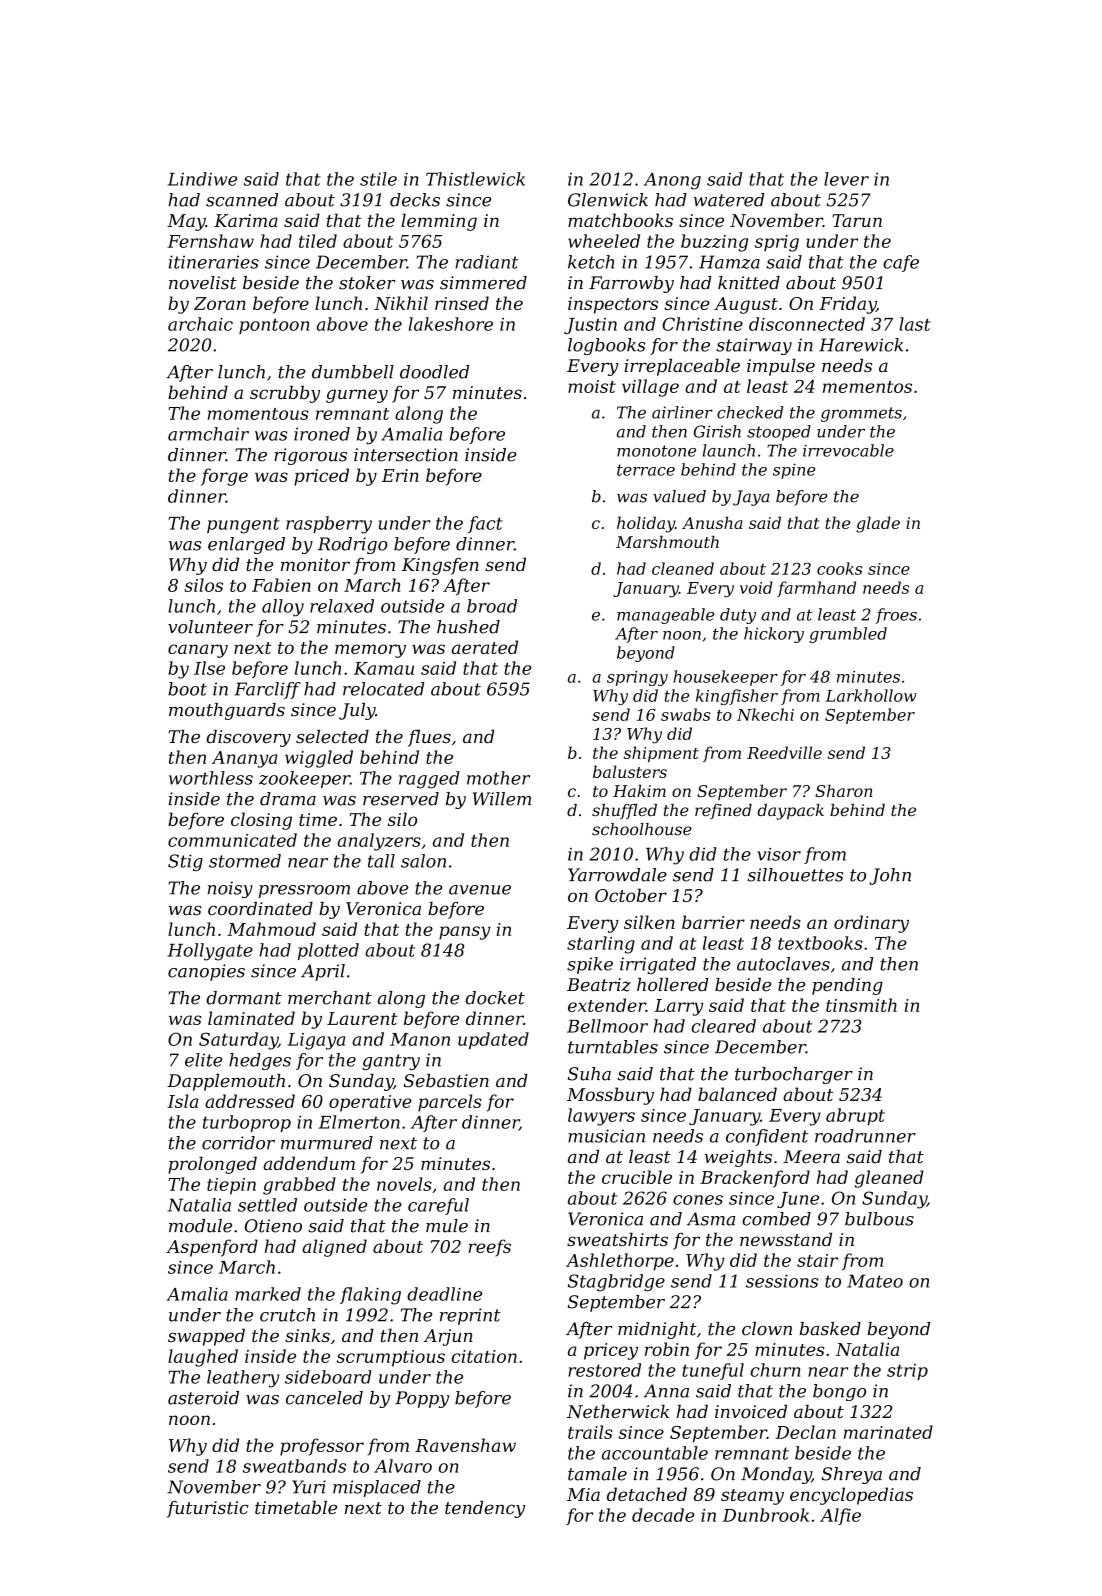 The width and height of the screenshot is (1102, 1596). What do you see at coordinates (367, 283) in the screenshot?
I see `stoker` at bounding box center [367, 283].
